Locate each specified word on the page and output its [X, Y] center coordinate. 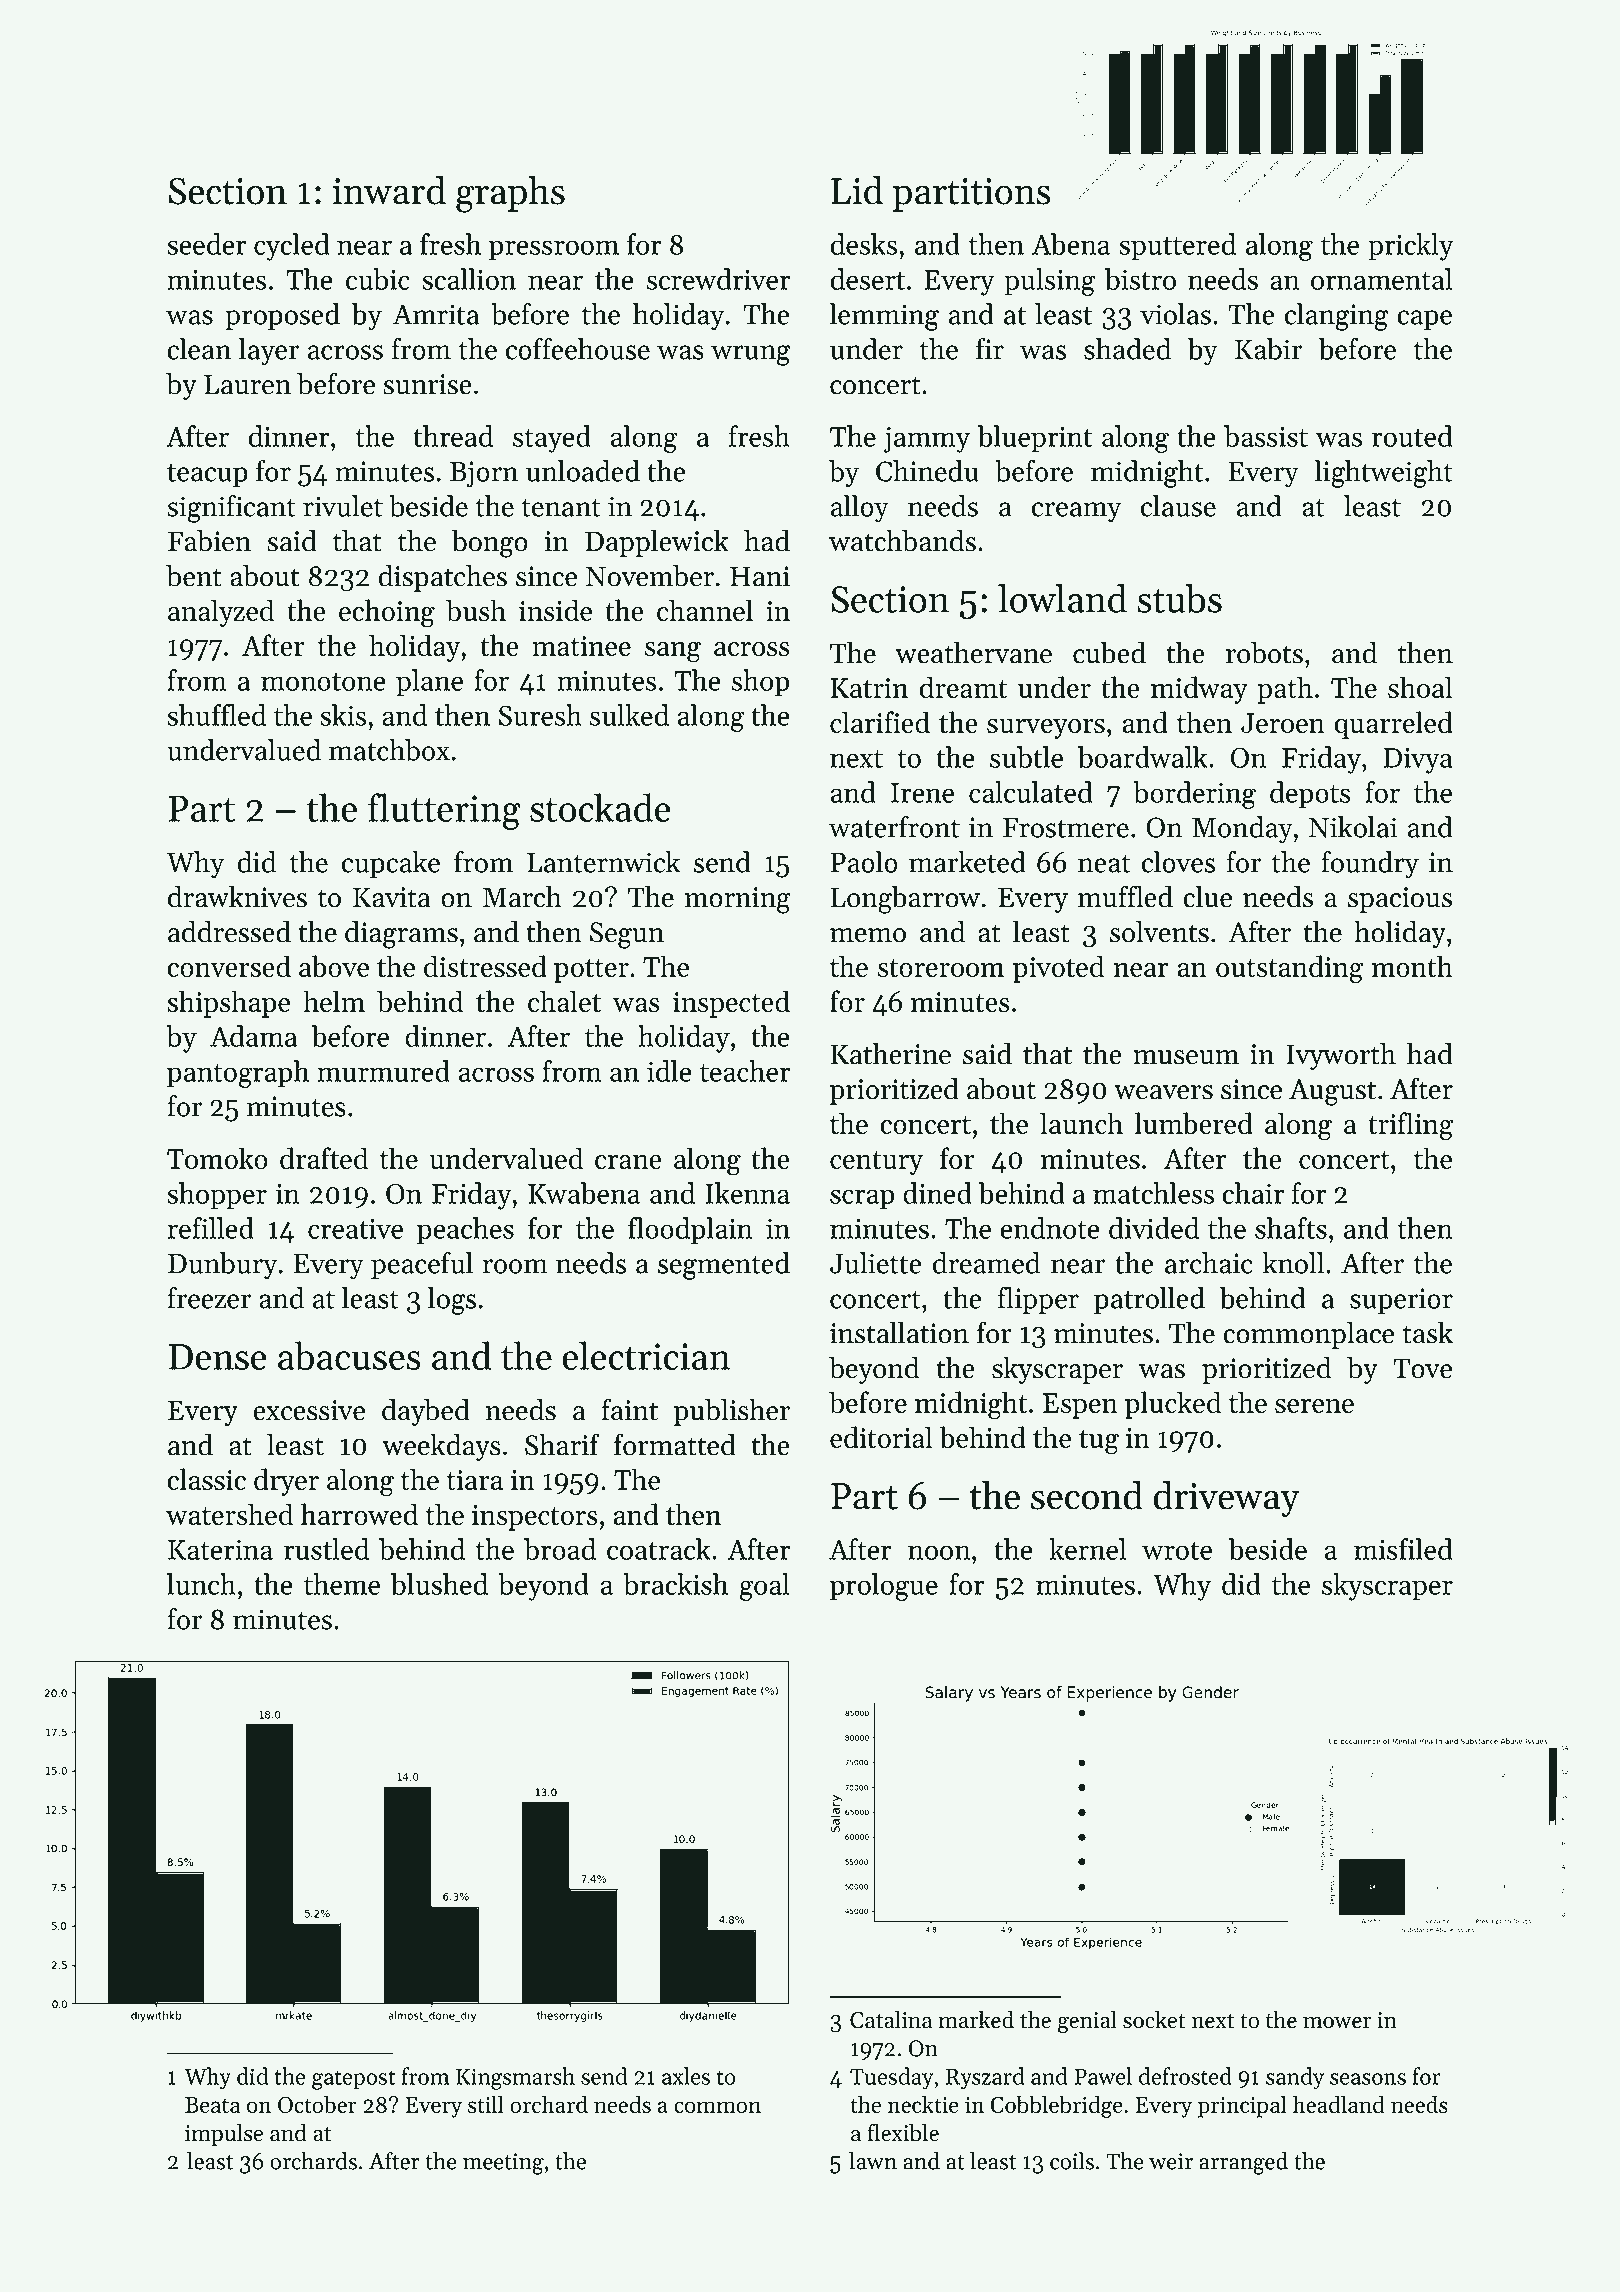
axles [686, 2076]
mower [1337, 2023]
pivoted [1058, 969]
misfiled [1403, 1549]
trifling [1410, 1126]
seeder [207, 244]
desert [868, 279]
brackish [675, 1584]
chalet [564, 1001]
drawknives [237, 897]
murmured [383, 1071]
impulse [224, 2135]
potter [591, 971]
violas [1175, 314]
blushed [439, 1584]
